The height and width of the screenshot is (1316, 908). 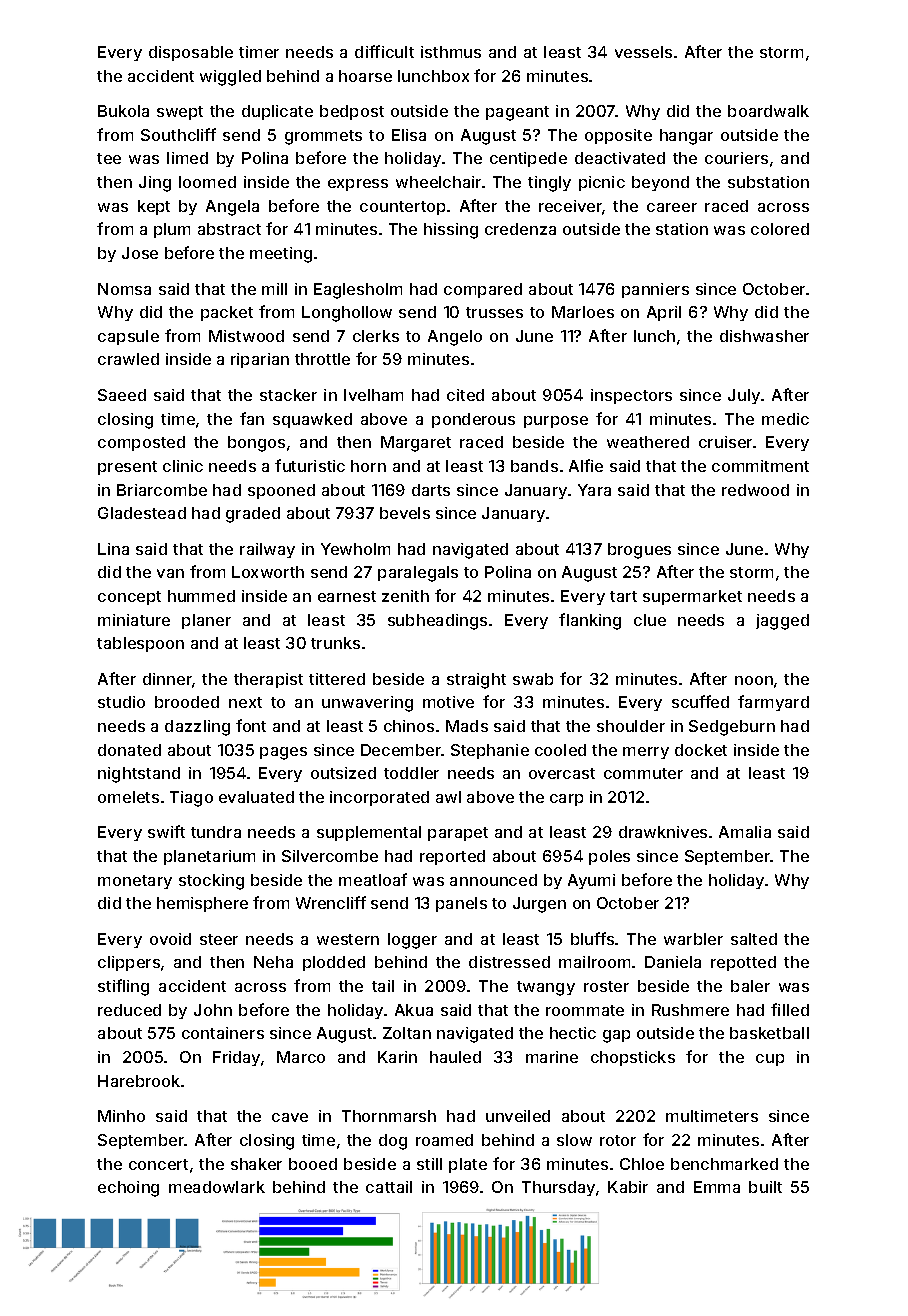 What do you see at coordinates (518, 1116) in the screenshot?
I see `unveiled` at bounding box center [518, 1116].
